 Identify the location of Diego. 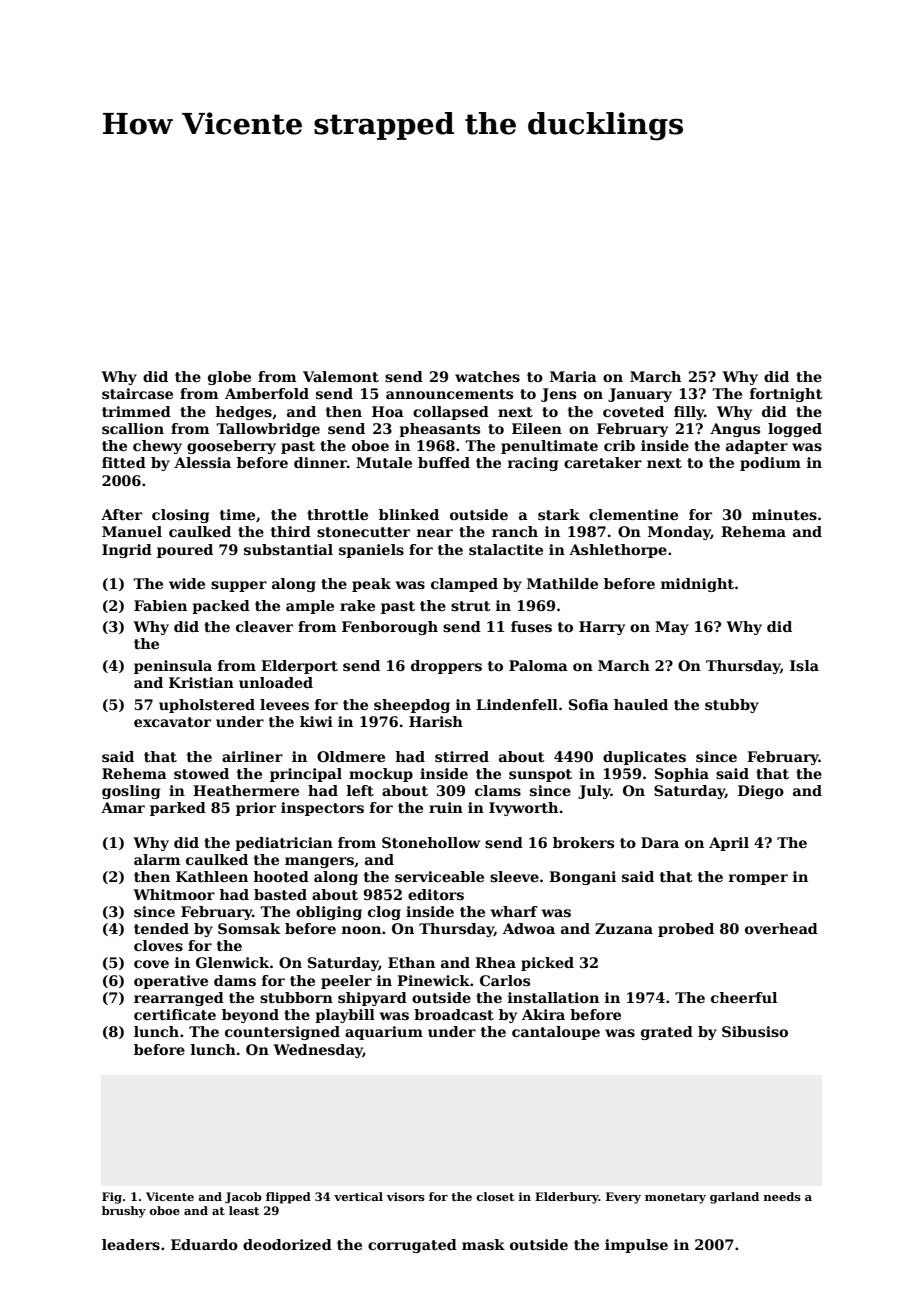
(761, 792).
